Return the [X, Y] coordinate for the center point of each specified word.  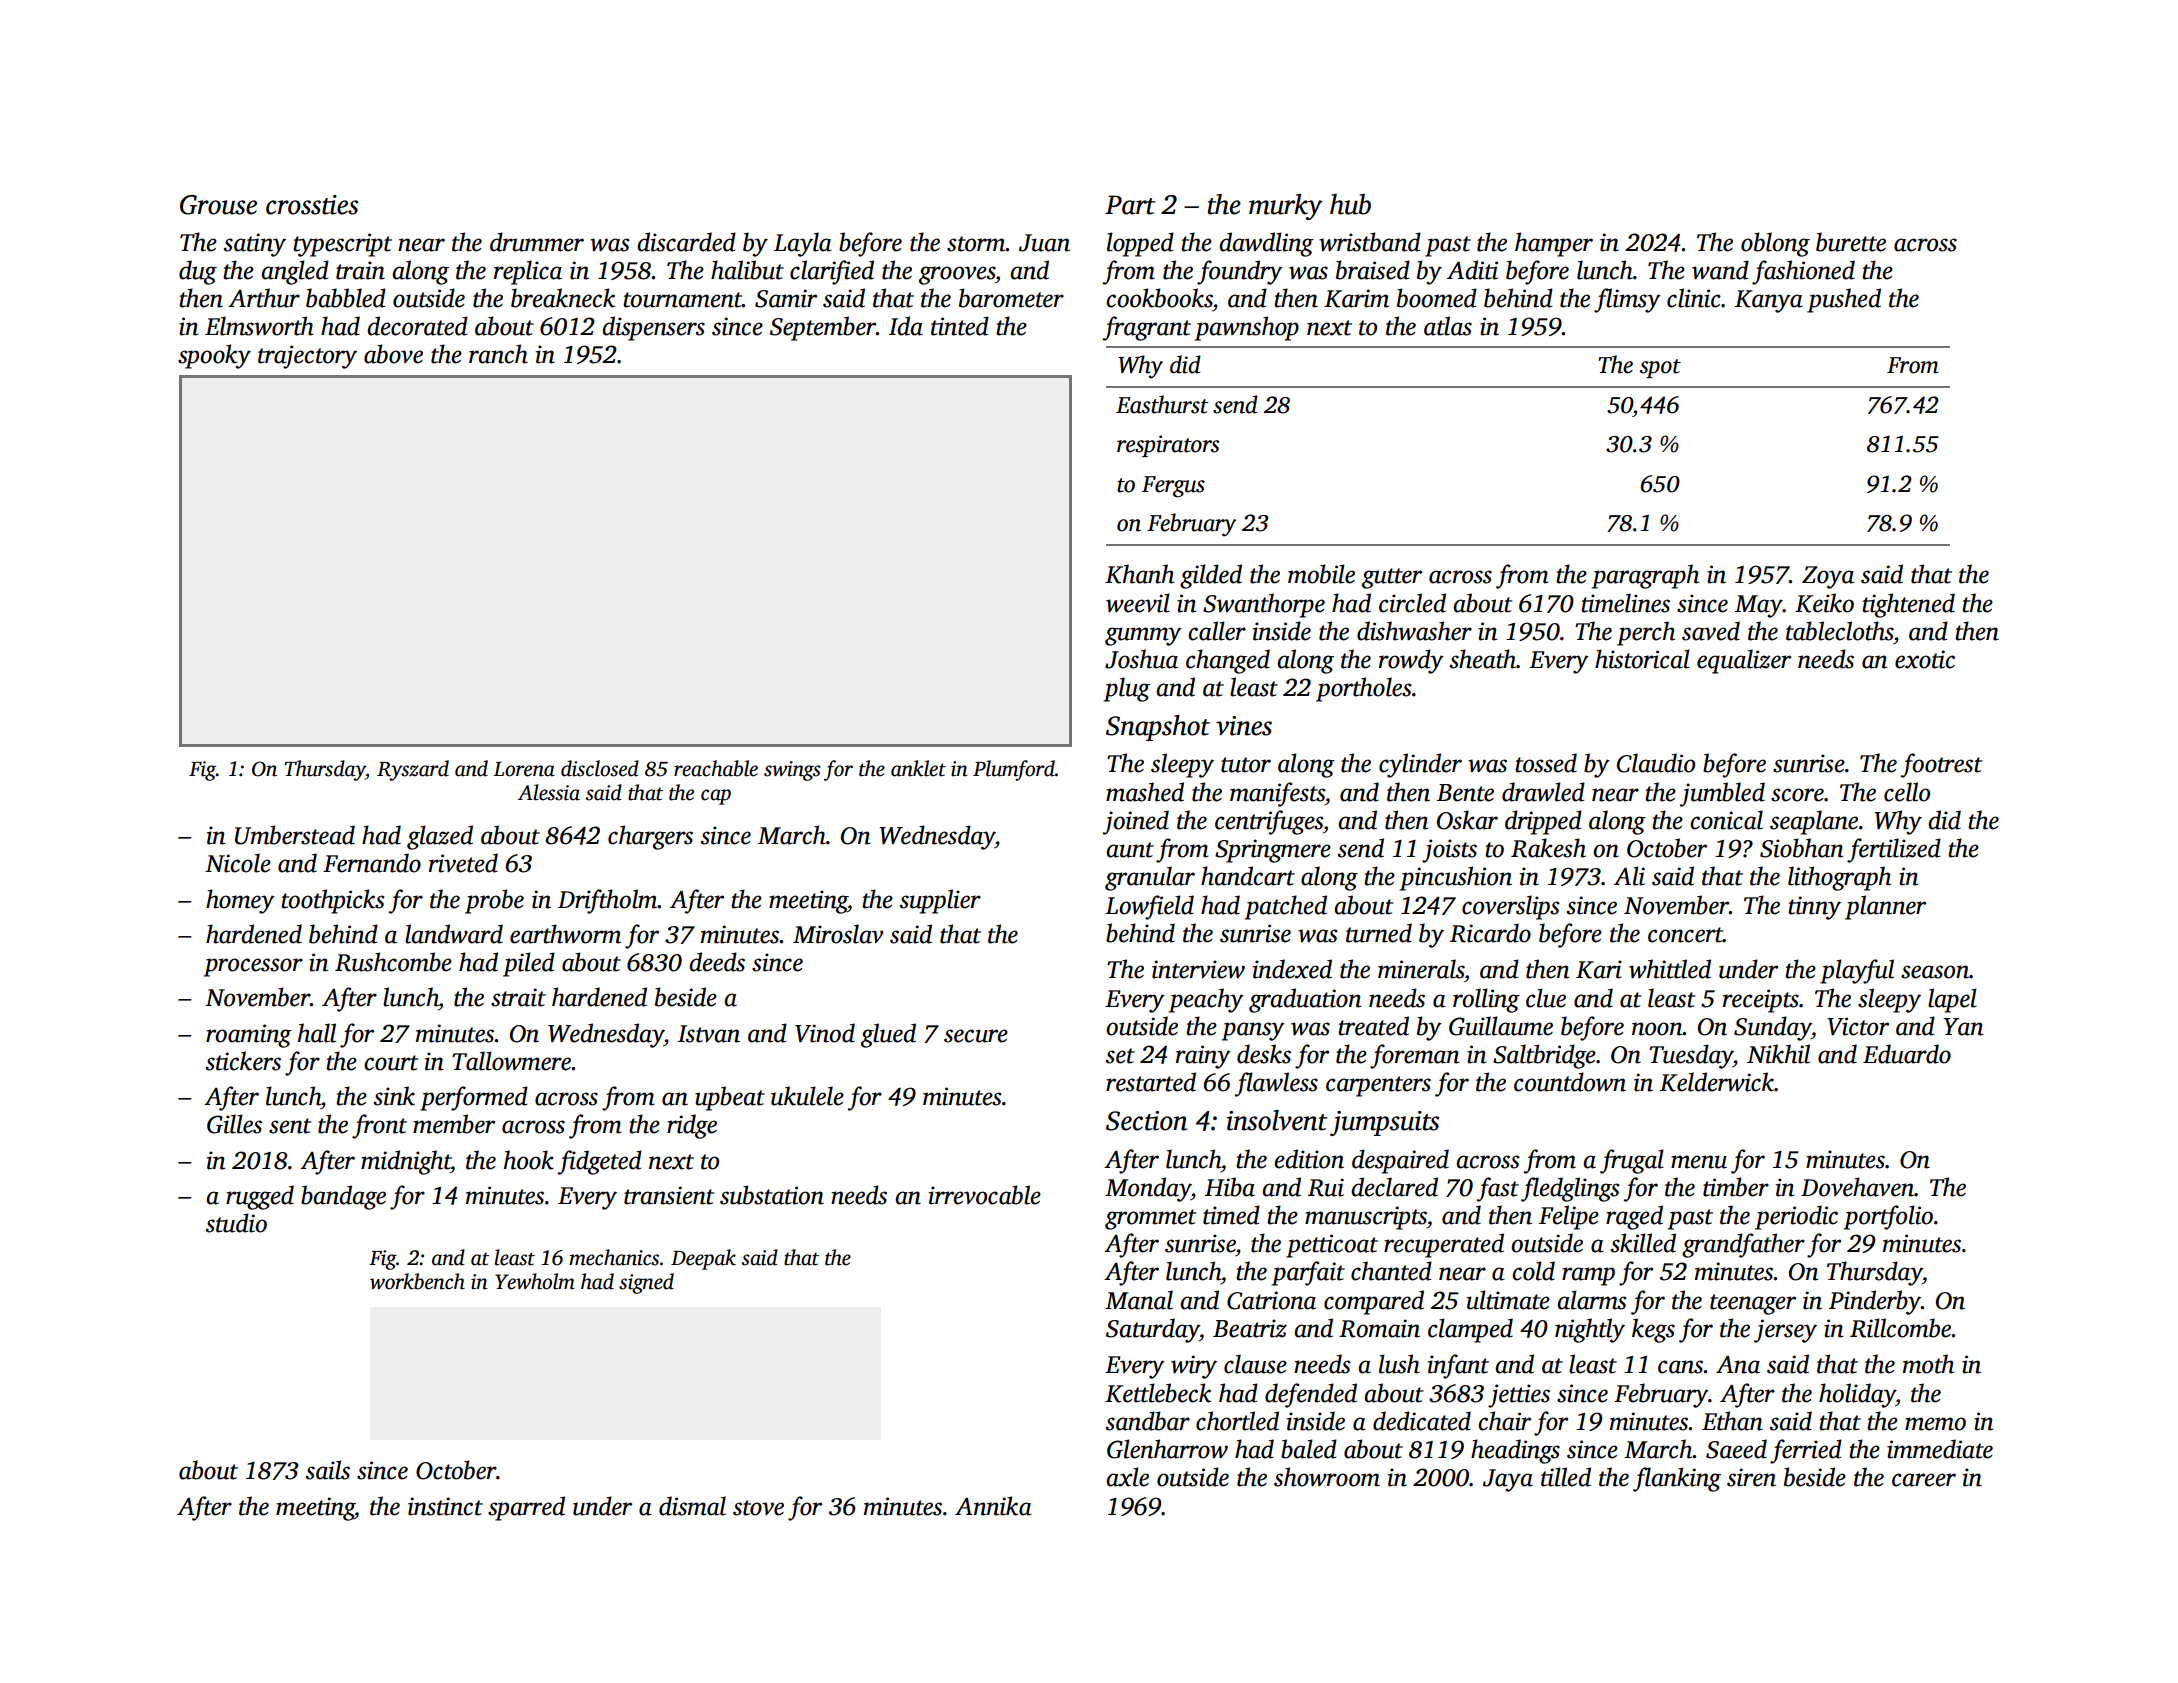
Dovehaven [1857, 1187]
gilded [1211, 576]
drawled [1543, 792]
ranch [498, 354]
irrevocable [985, 1195]
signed [646, 1283]
